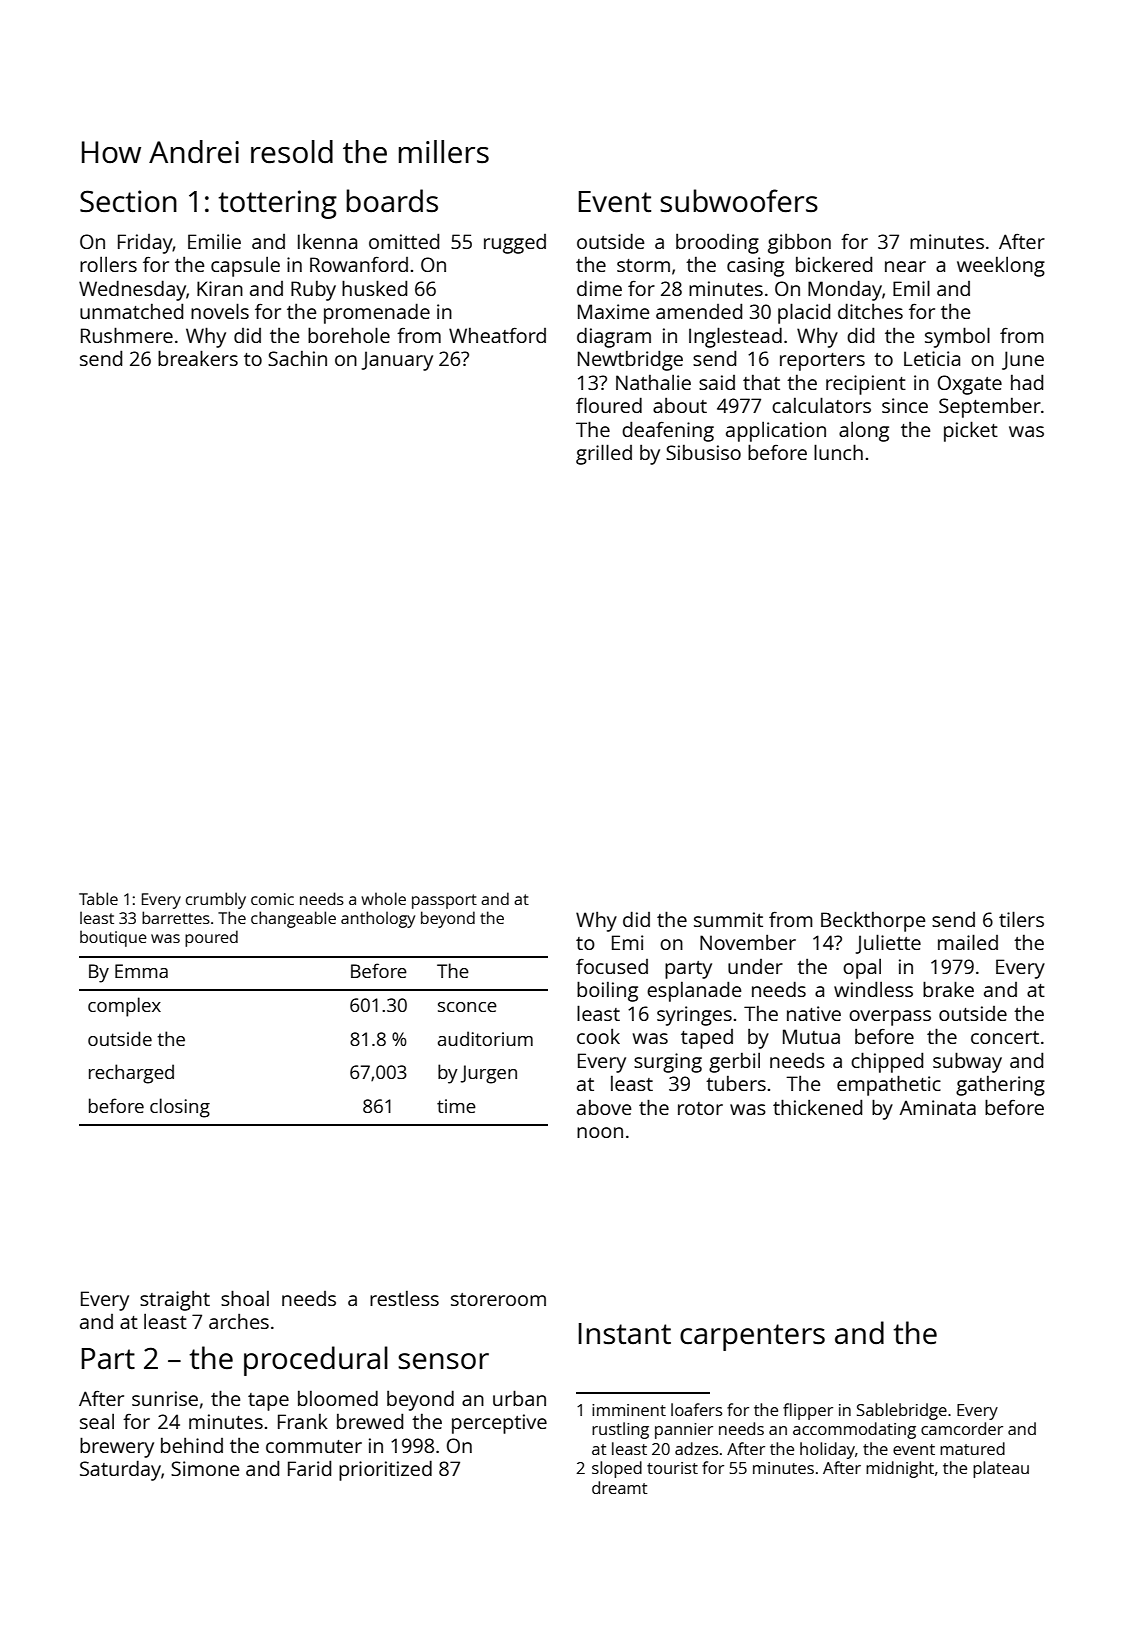 The height and width of the image is (1628, 1124). I want to click on Saturday, so click(120, 1470).
